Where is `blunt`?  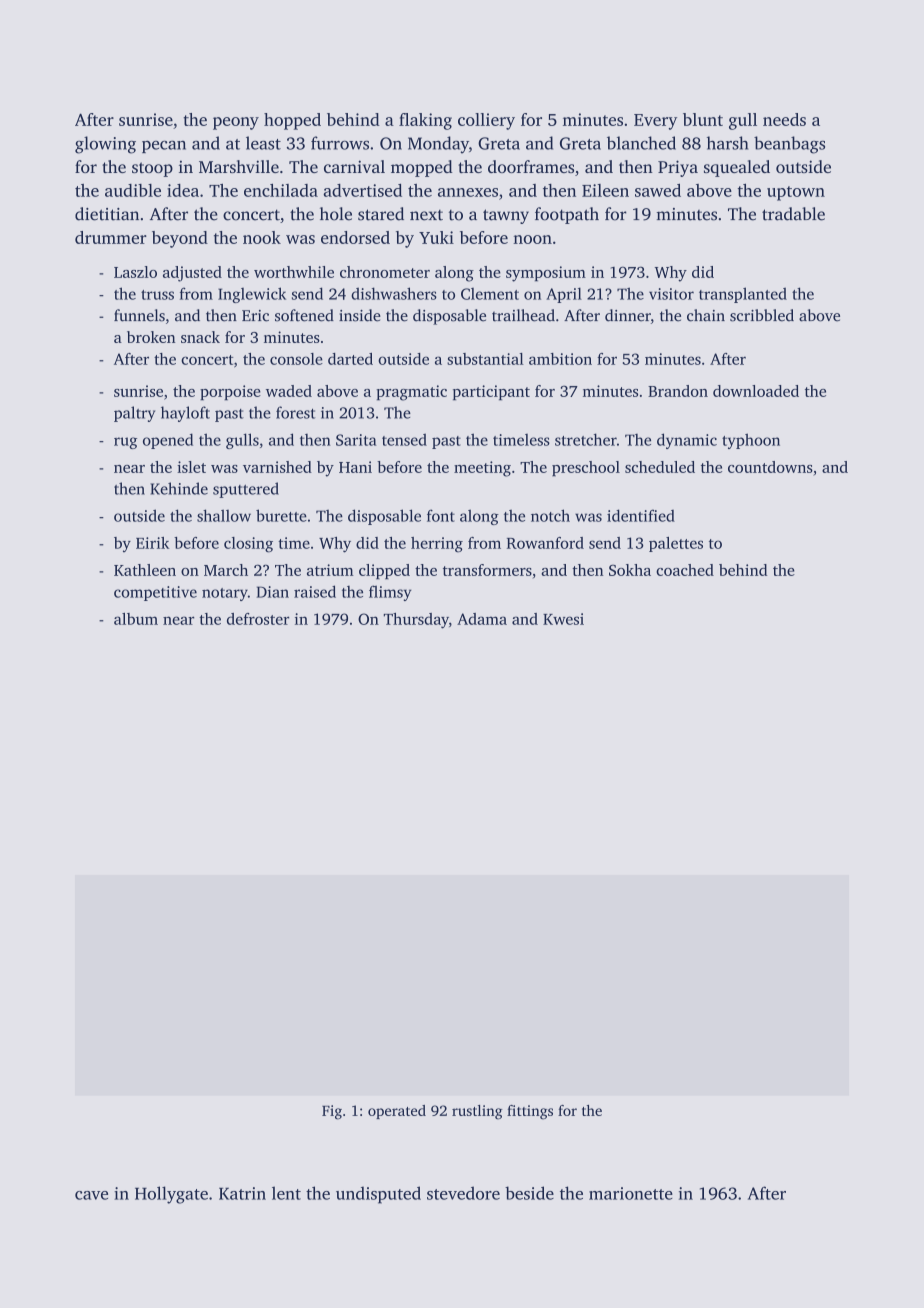 blunt is located at coordinates (703, 119).
